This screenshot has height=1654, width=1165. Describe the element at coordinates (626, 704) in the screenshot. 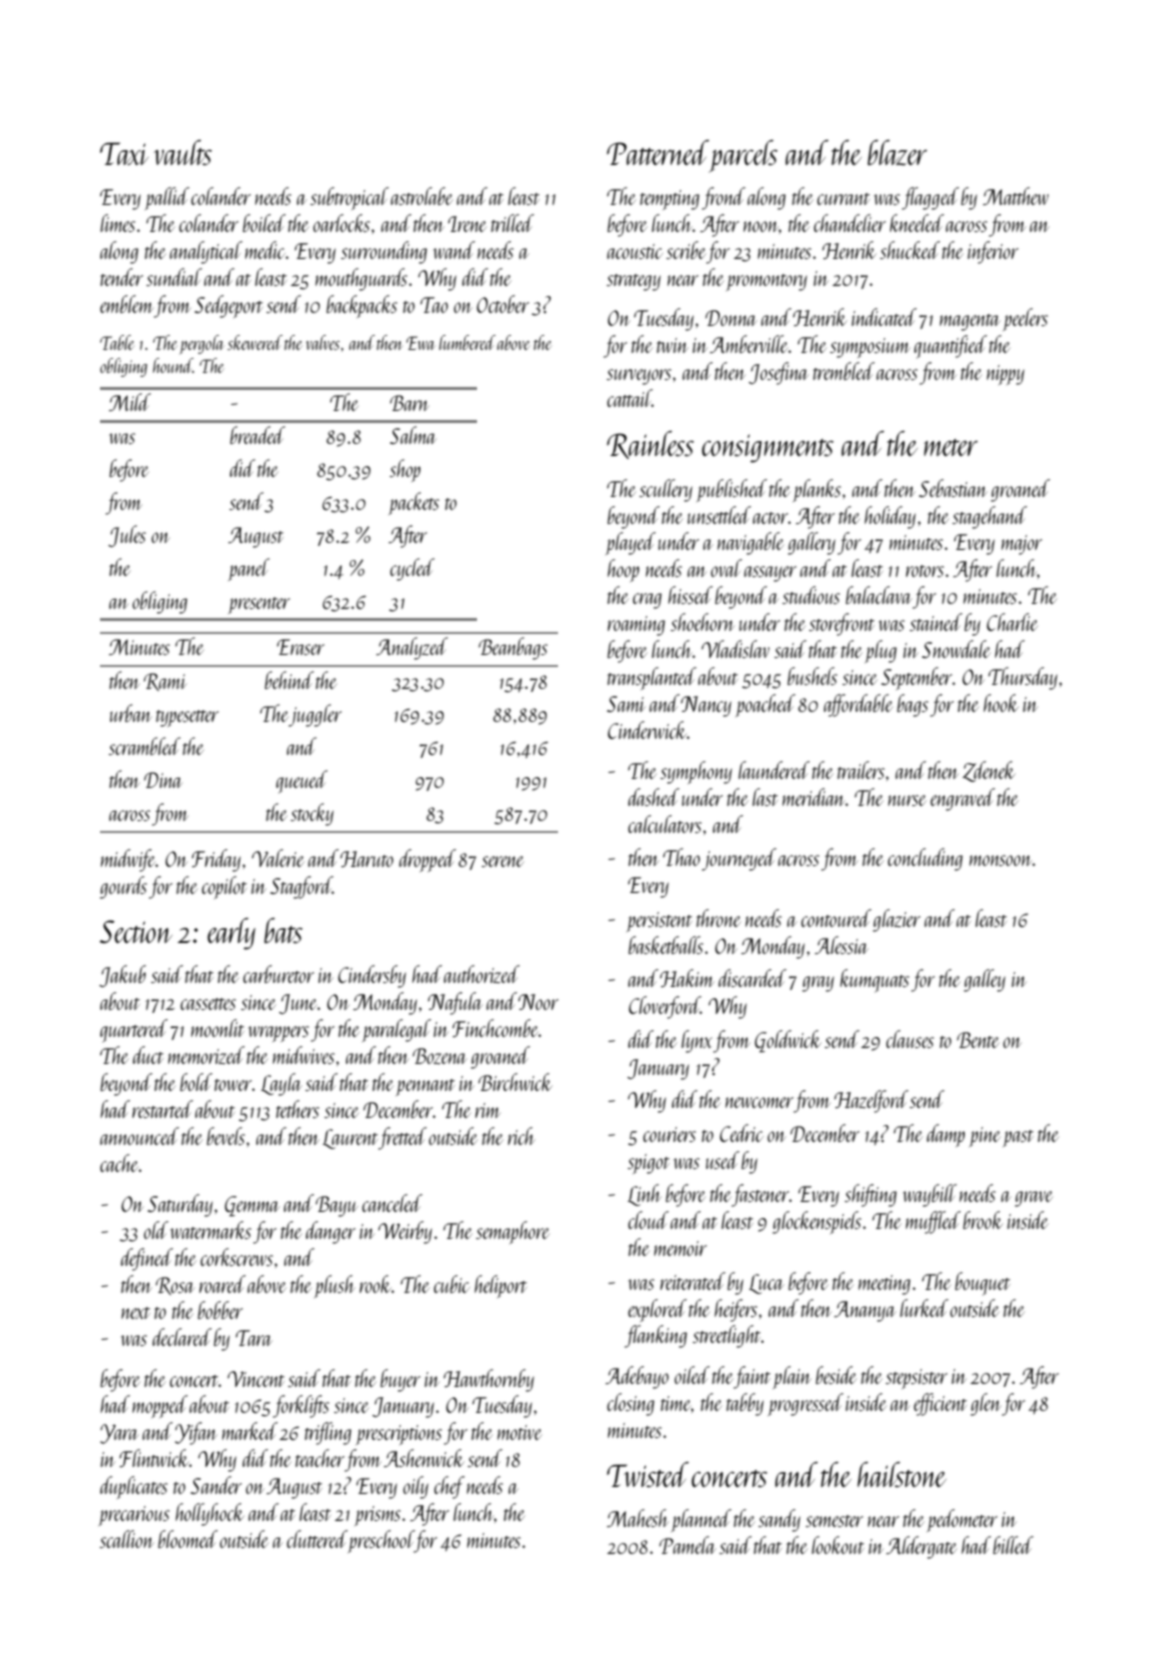

I see `Sami` at that location.
